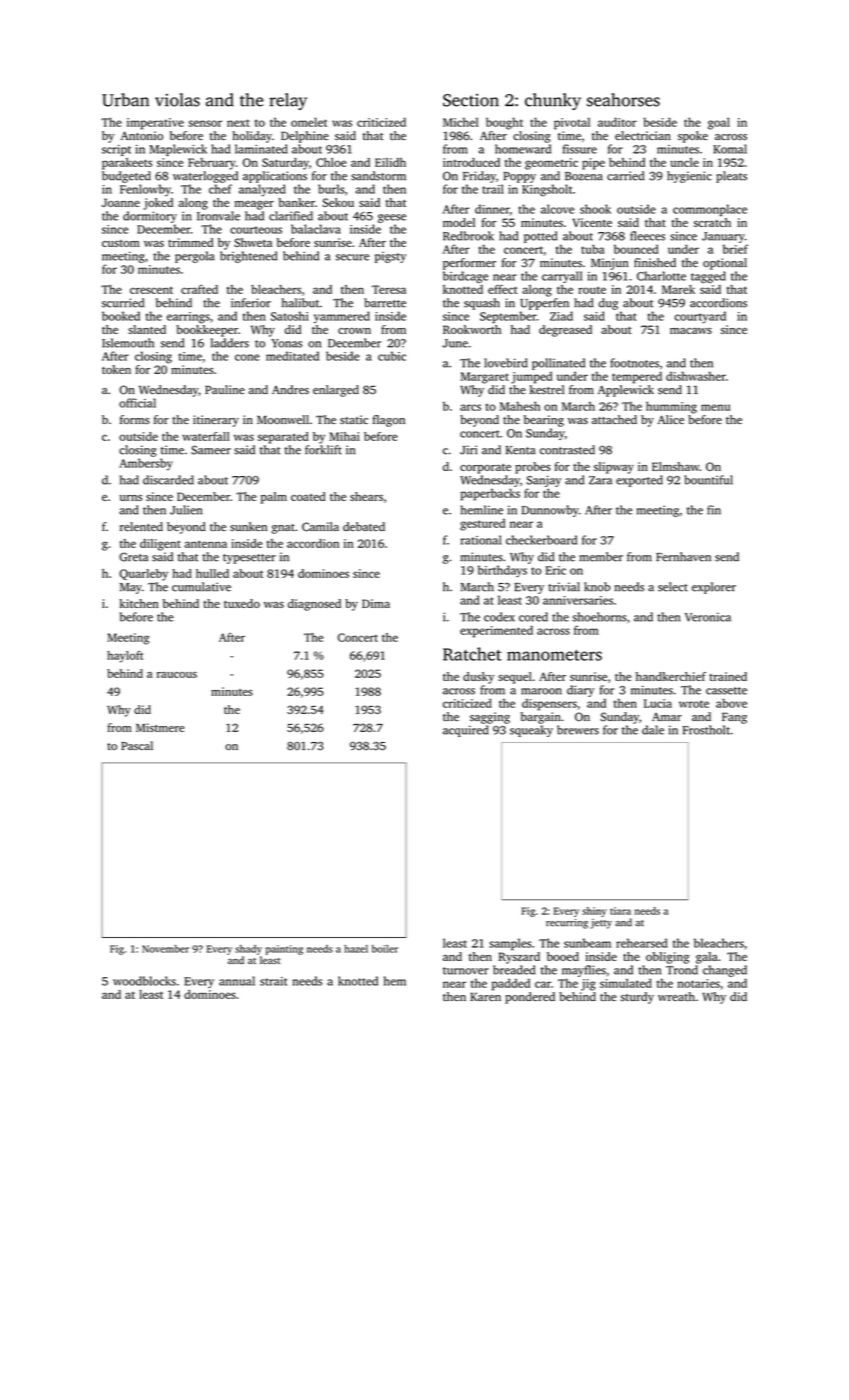  What do you see at coordinates (676, 996) in the screenshot?
I see `wreath` at bounding box center [676, 996].
